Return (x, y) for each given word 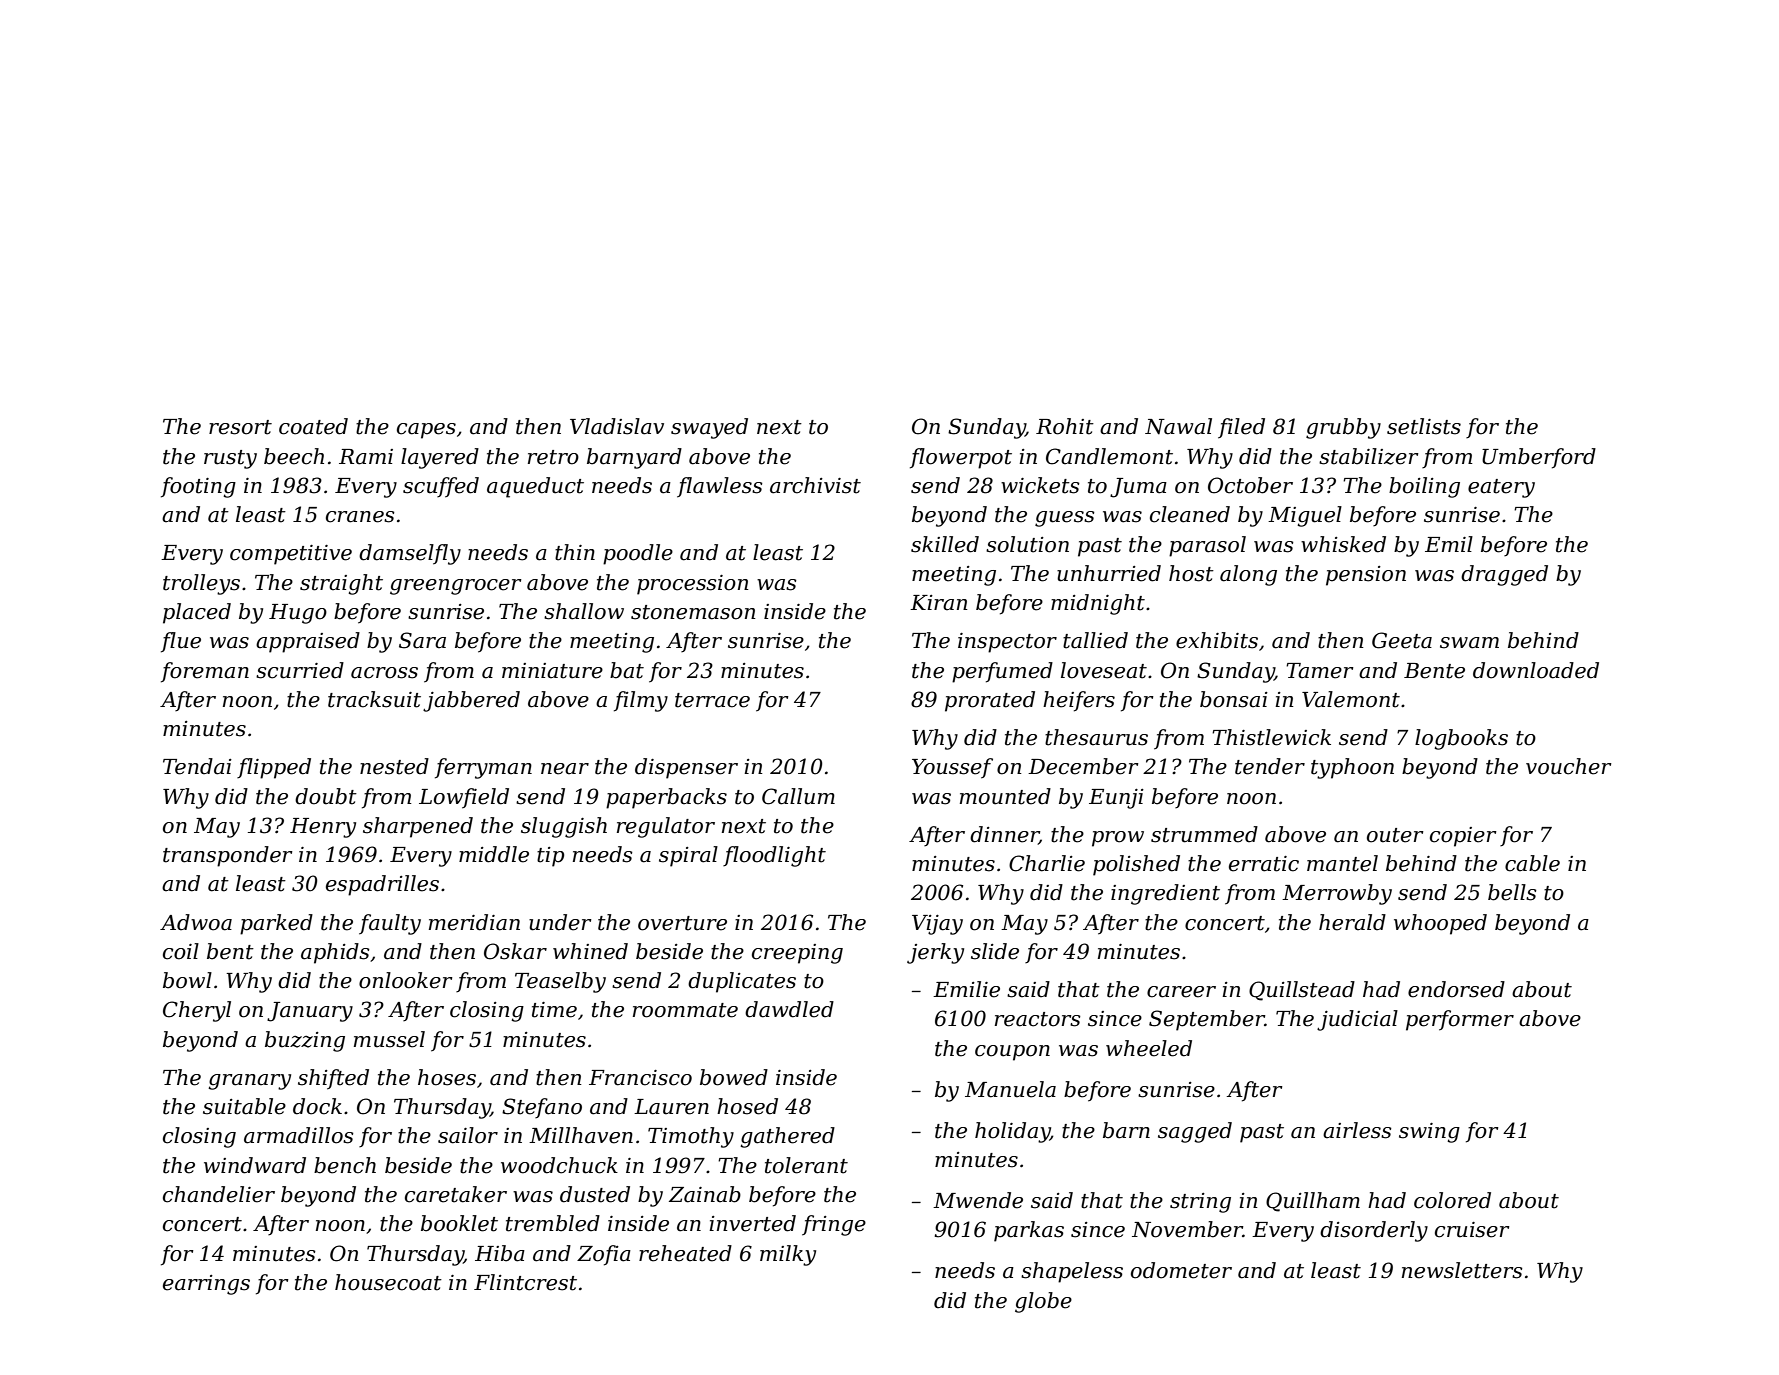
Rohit (1065, 426)
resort (240, 427)
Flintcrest (525, 1282)
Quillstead (1302, 991)
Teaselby (560, 982)
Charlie (1047, 863)
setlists (1424, 426)
